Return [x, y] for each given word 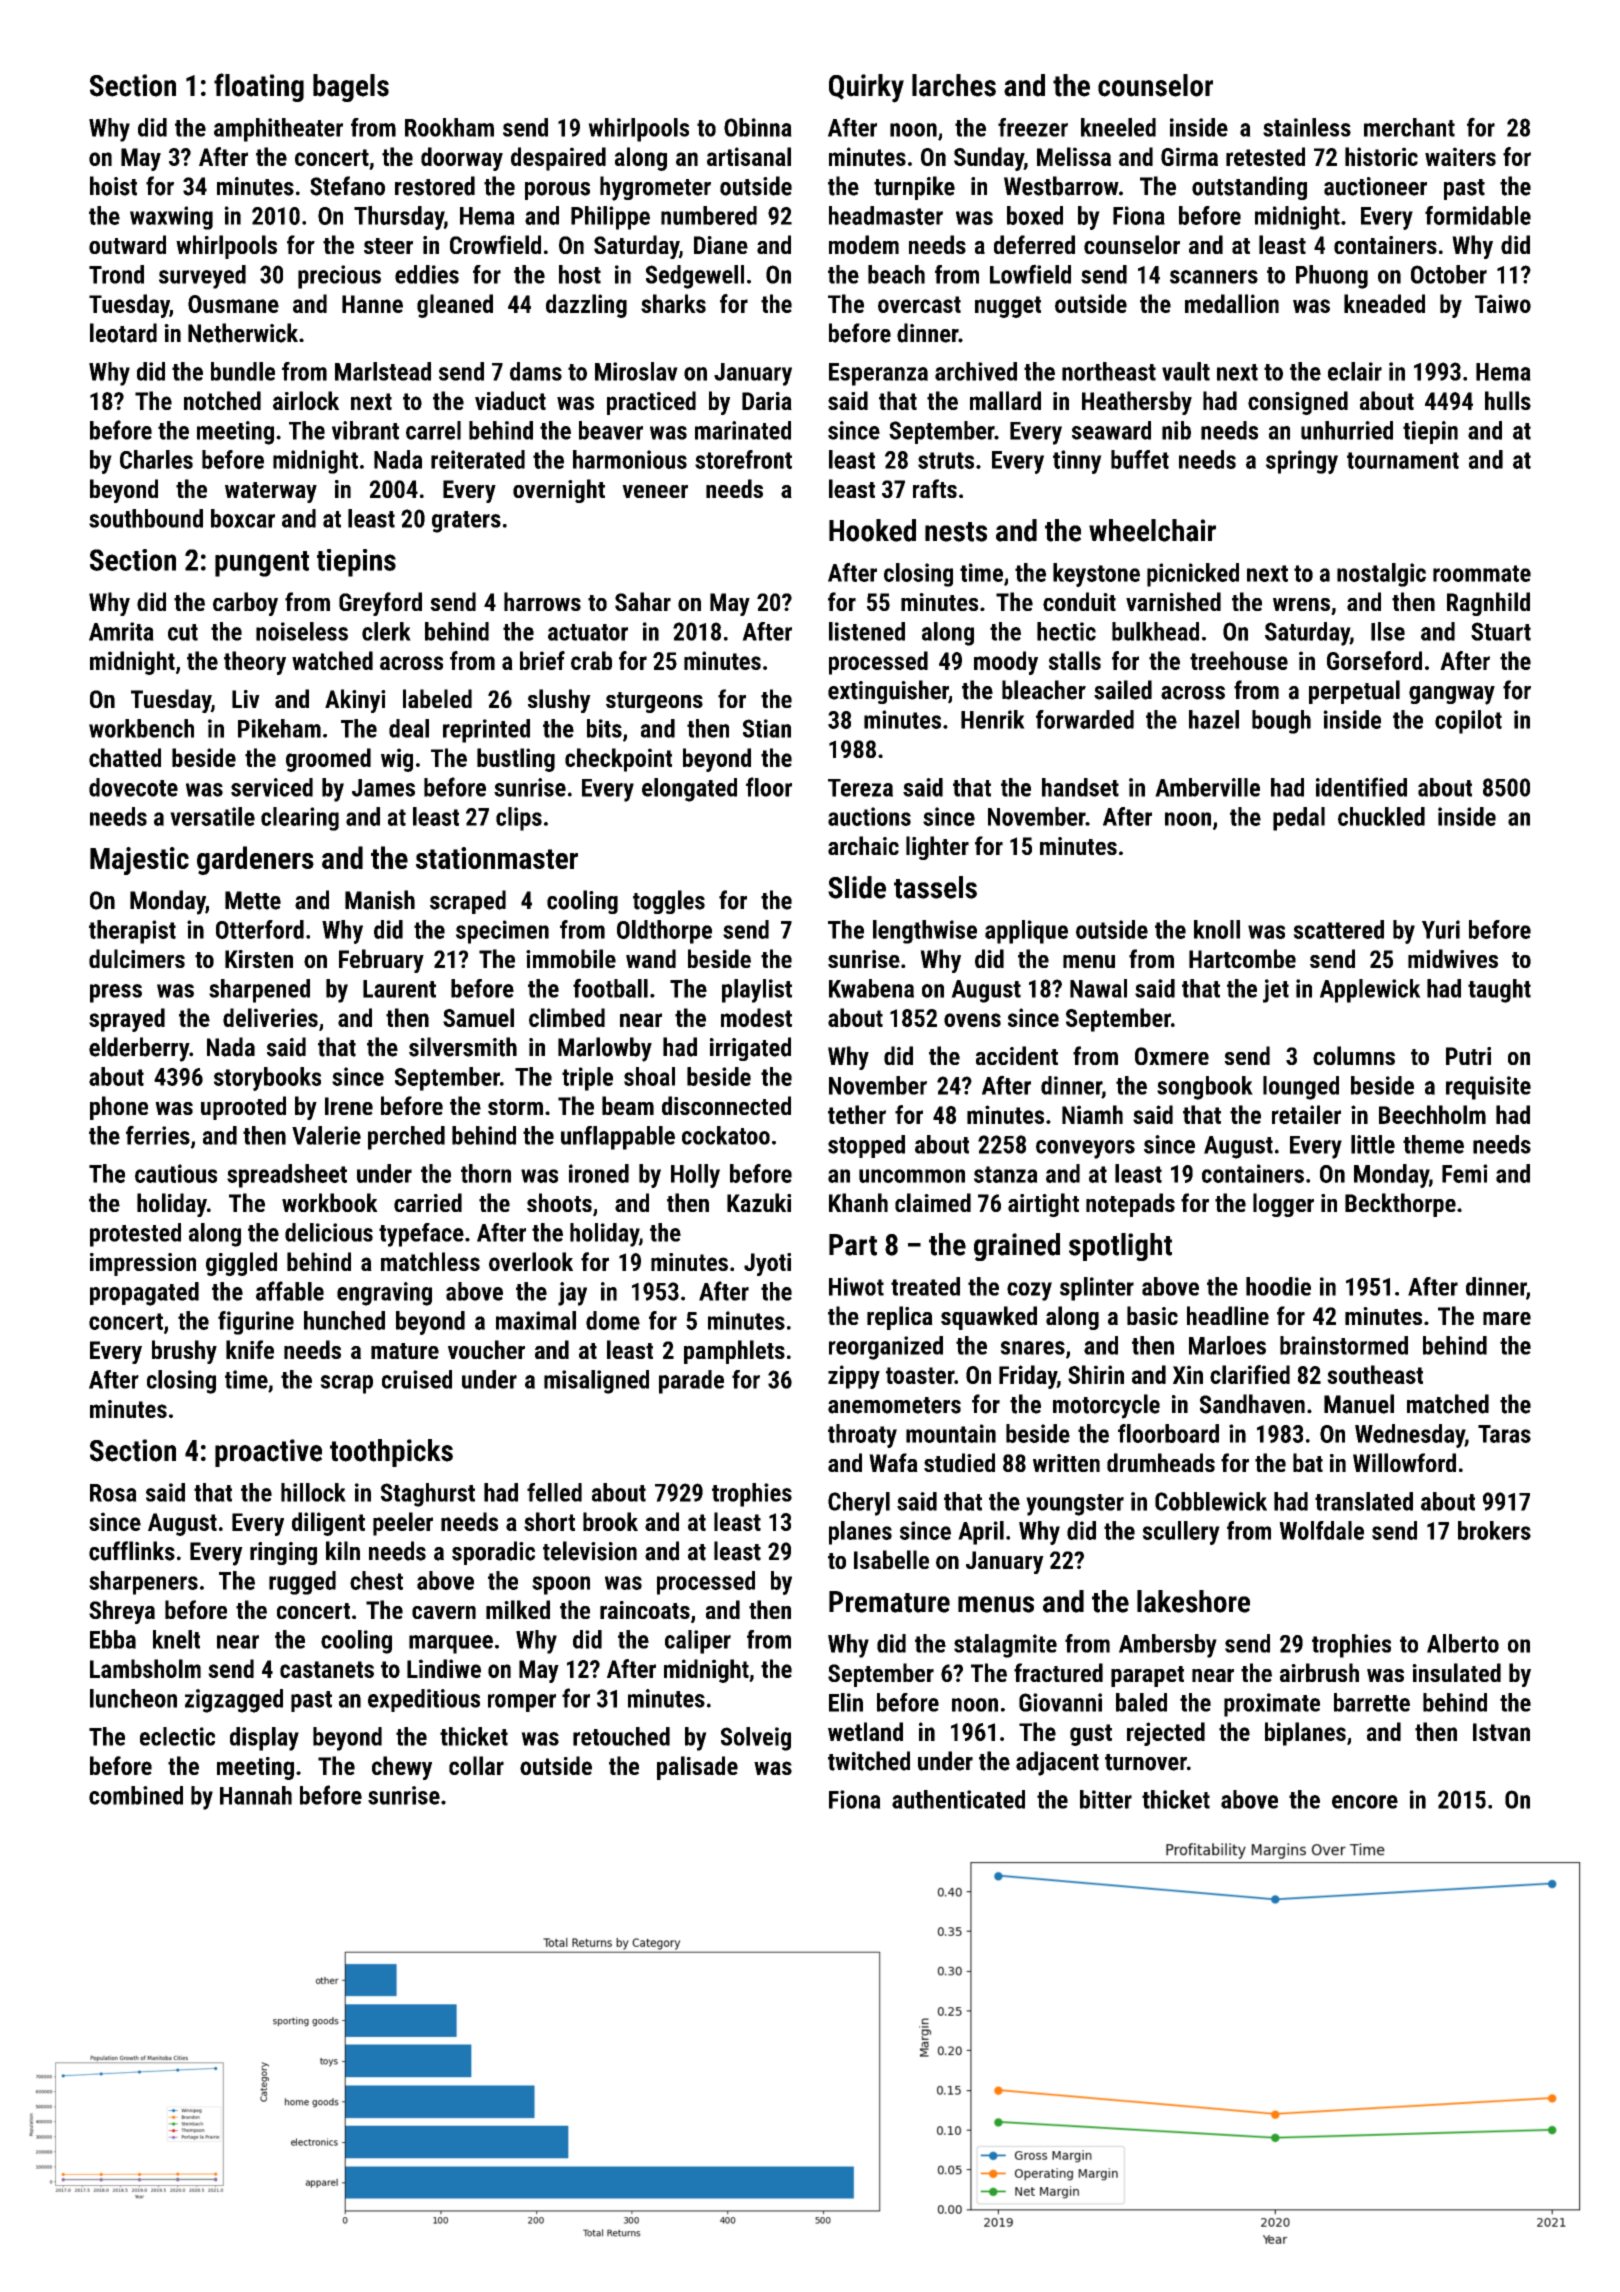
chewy [402, 1768]
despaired [558, 159]
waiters [1460, 156]
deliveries [270, 1017]
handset [1080, 787]
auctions [869, 816]
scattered [1338, 929]
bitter [1106, 1799]
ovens [972, 1020]
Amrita [121, 631]
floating [259, 87]
